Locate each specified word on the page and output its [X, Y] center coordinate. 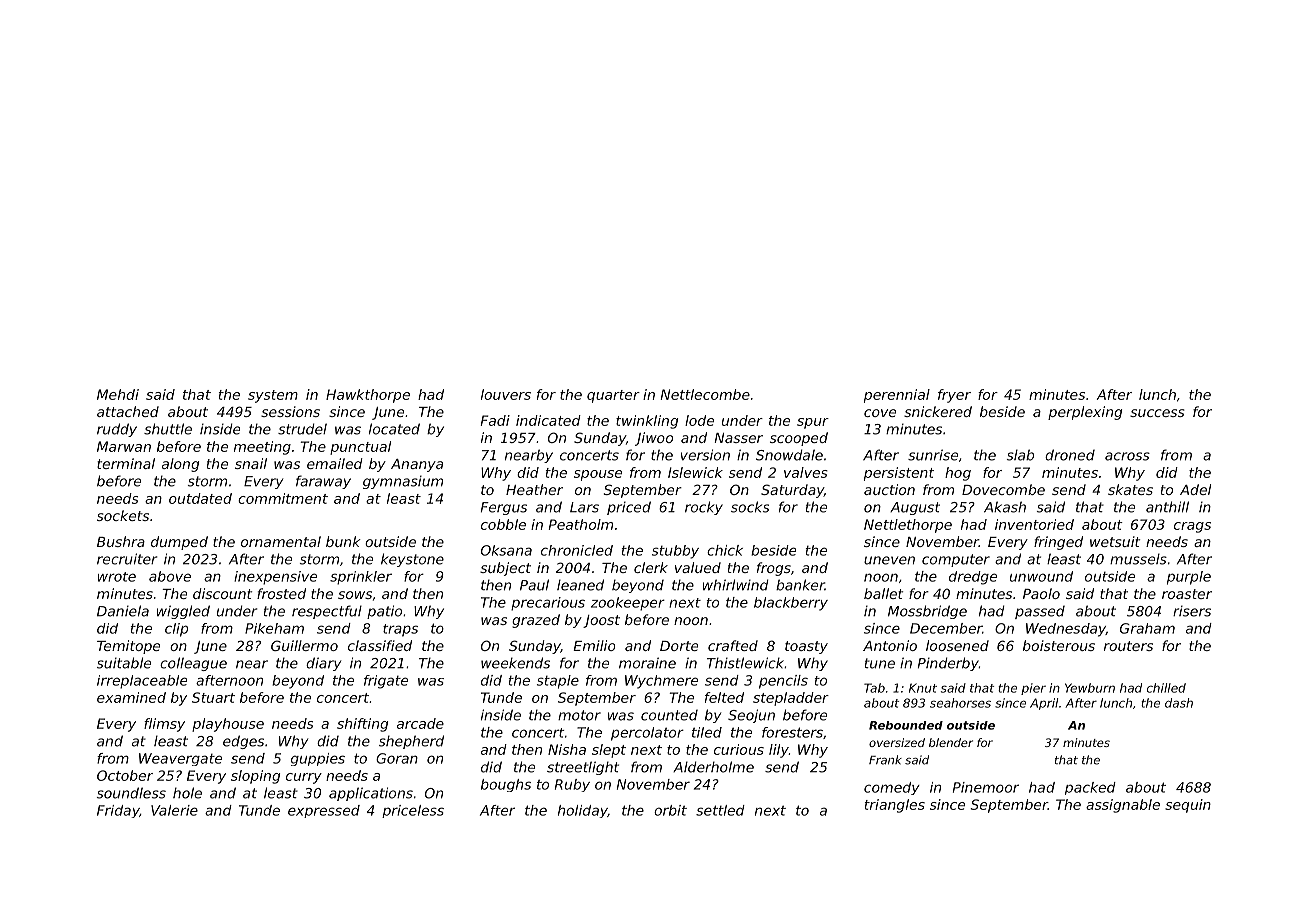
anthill [1167, 507]
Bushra [121, 541]
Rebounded [906, 725]
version [705, 455]
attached [128, 411]
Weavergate [180, 759]
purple [1189, 578]
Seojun [751, 716]
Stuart [213, 697]
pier [1033, 689]
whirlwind [736, 585]
